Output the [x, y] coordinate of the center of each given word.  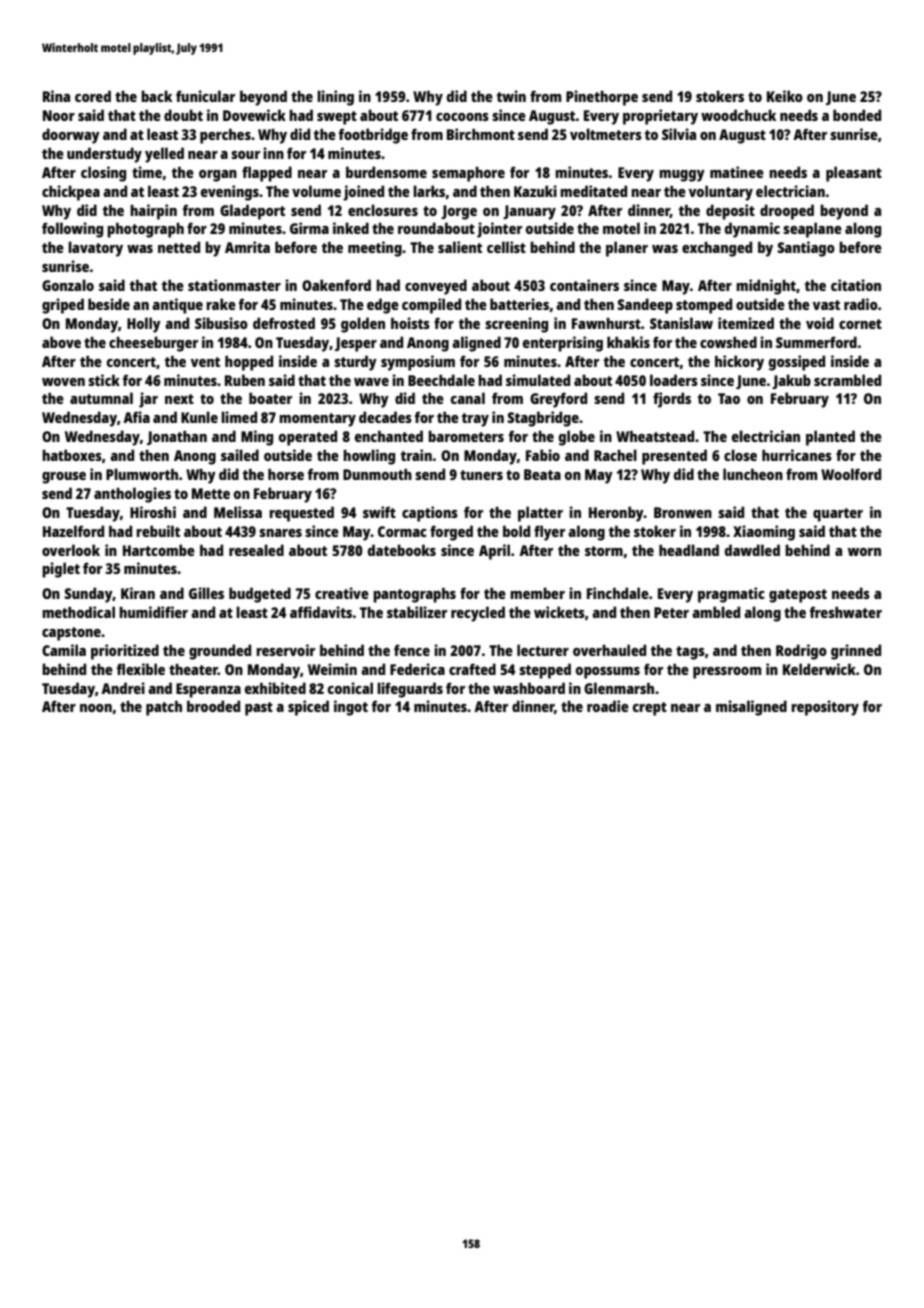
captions [430, 514]
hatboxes [72, 455]
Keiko [785, 96]
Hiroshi [153, 512]
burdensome [386, 172]
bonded [857, 115]
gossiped [797, 363]
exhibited [275, 688]
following [72, 230]
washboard [529, 688]
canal [468, 398]
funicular [205, 96]
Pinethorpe [602, 98]
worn [864, 552]
